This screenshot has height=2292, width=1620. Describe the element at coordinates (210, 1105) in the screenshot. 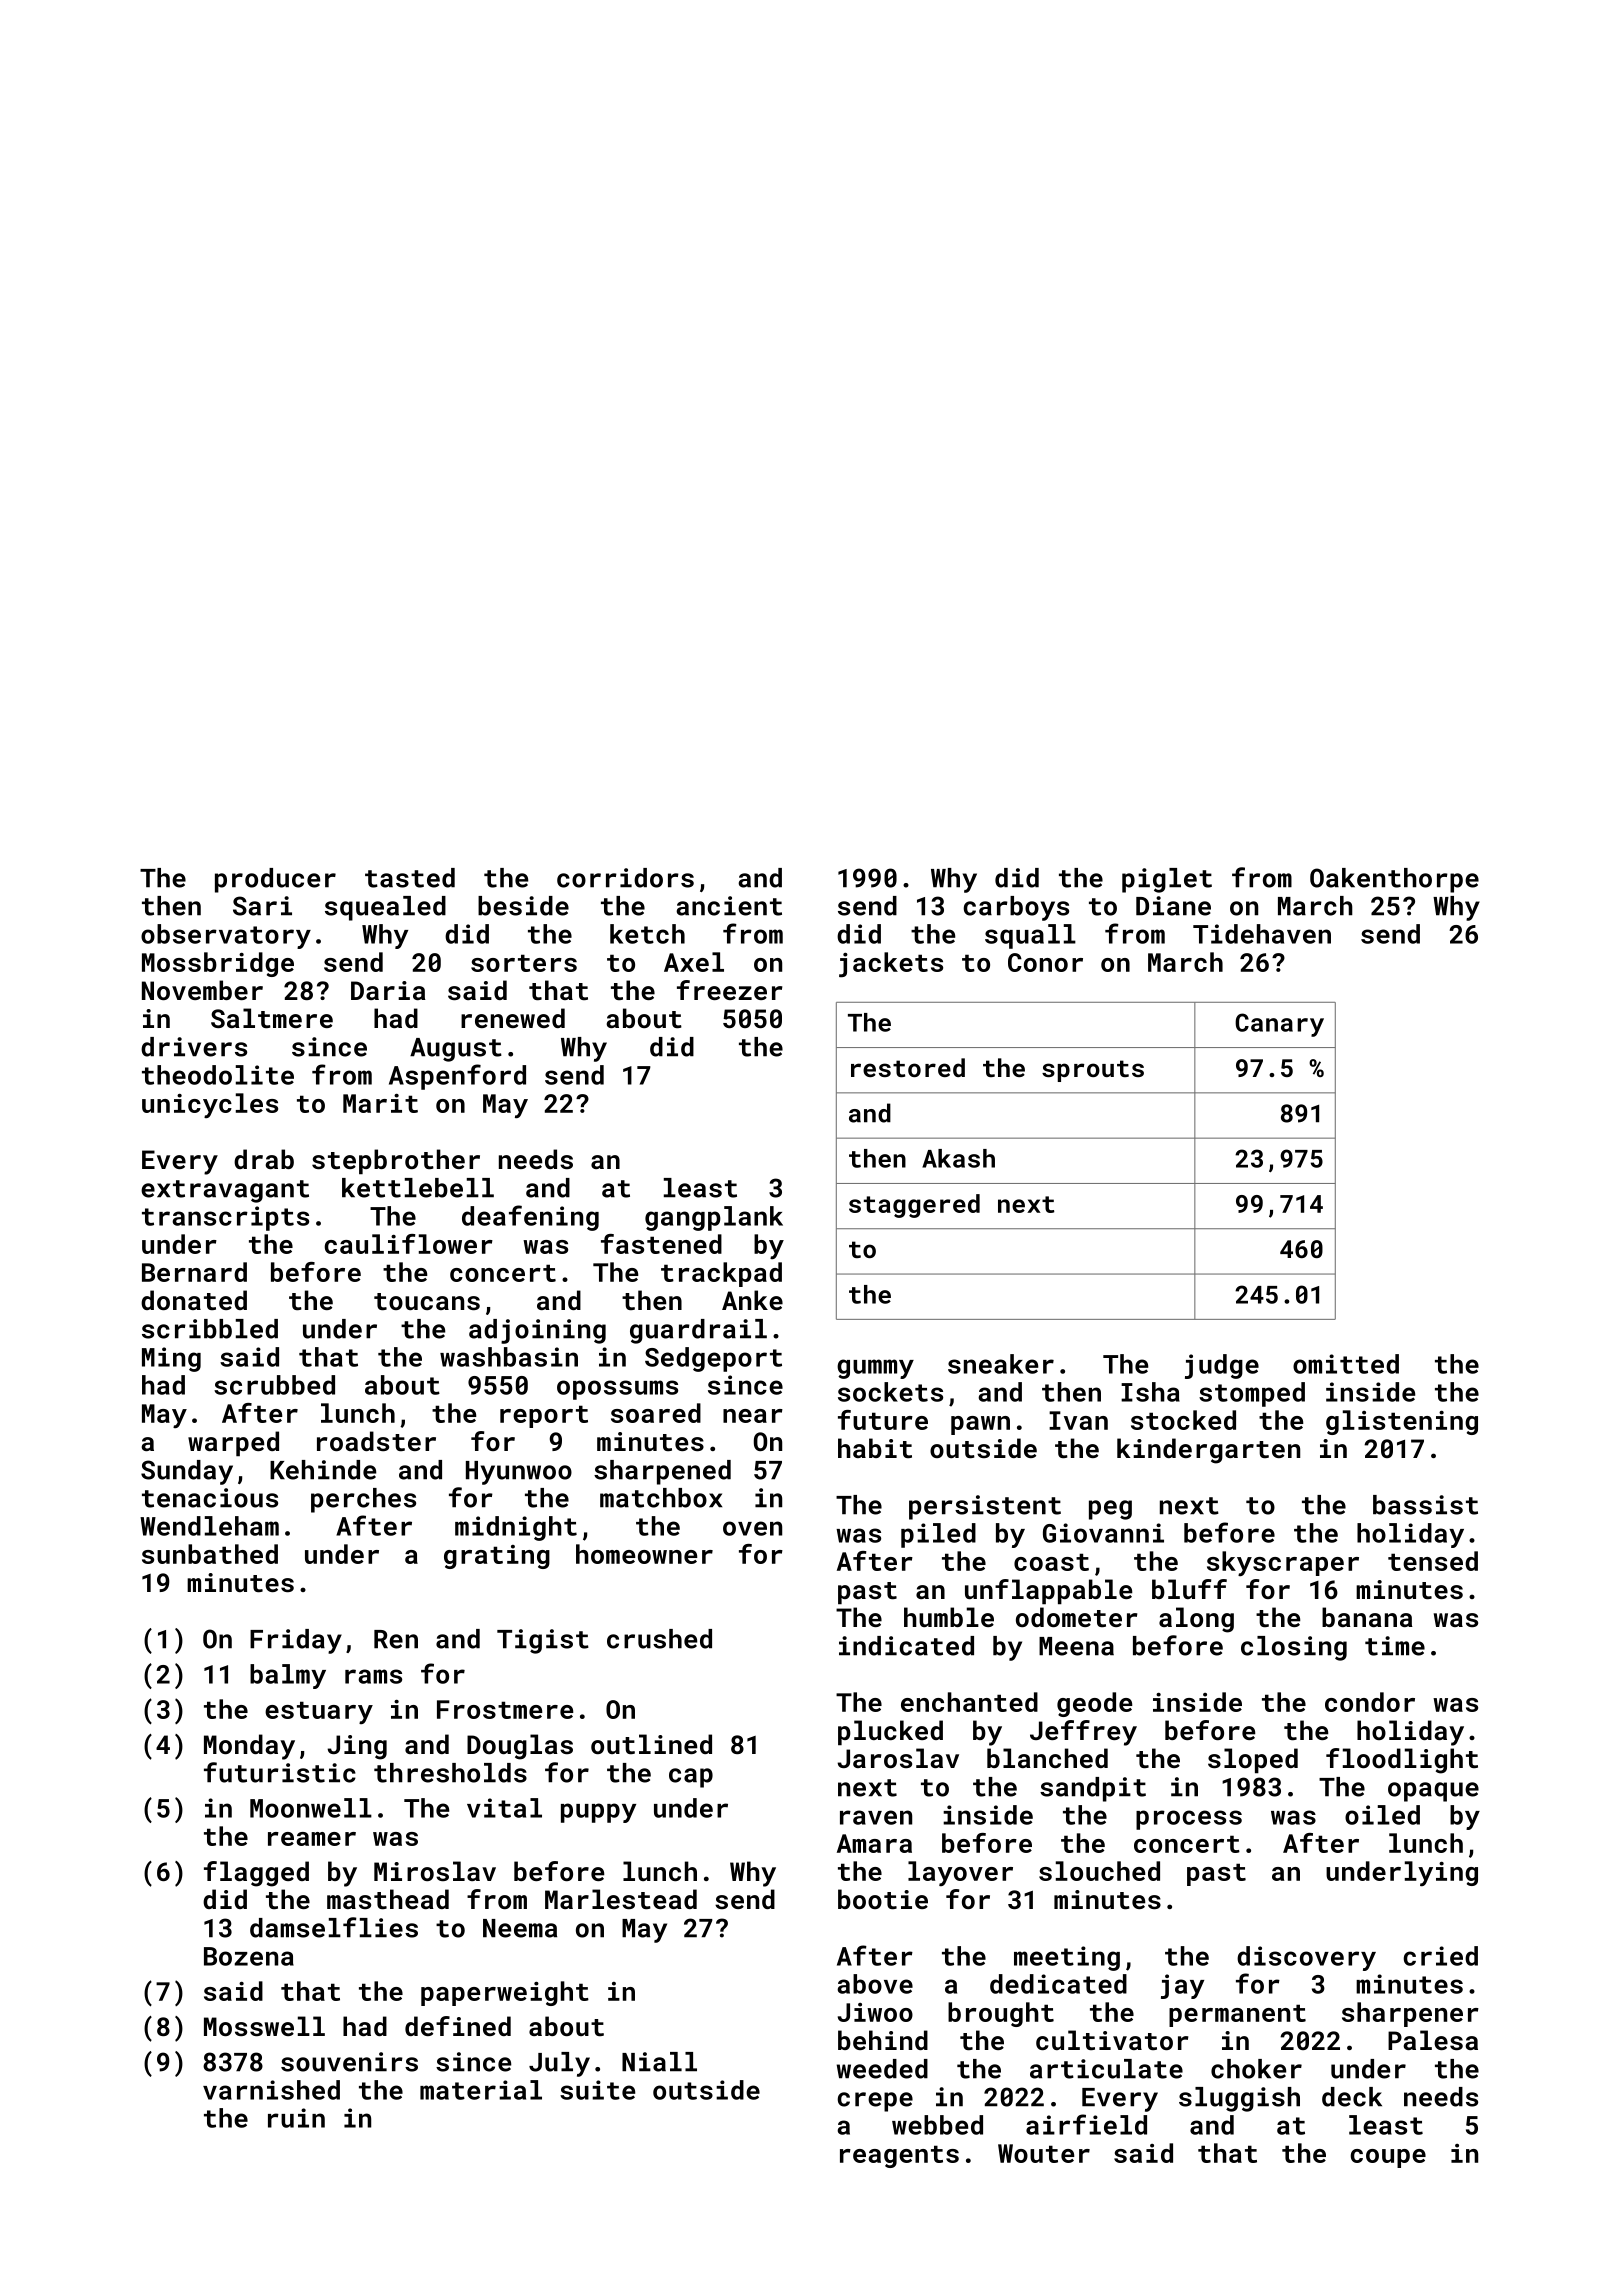

I see `unicycles` at that location.
